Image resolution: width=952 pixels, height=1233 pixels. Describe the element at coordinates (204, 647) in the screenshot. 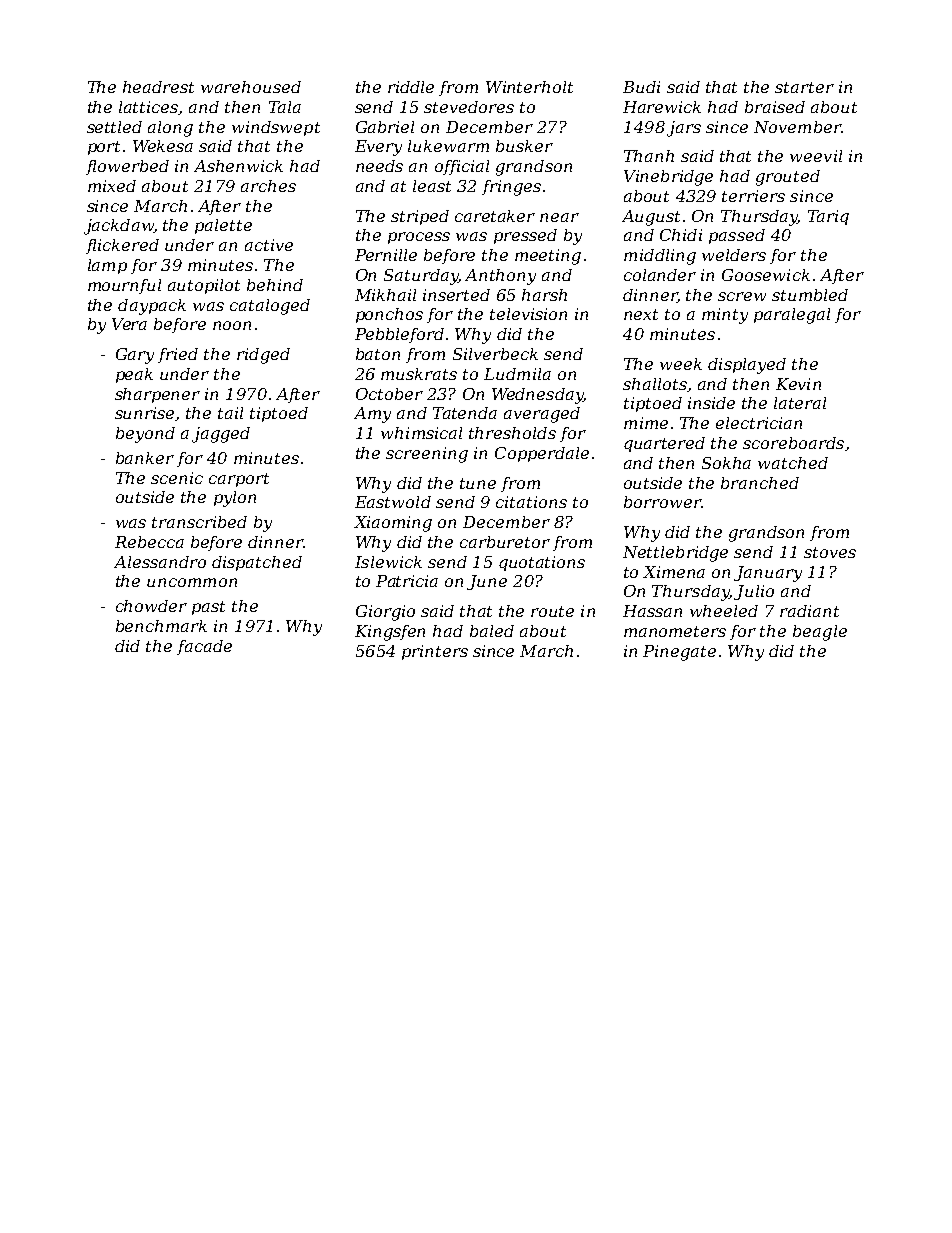

I see `facade` at that location.
